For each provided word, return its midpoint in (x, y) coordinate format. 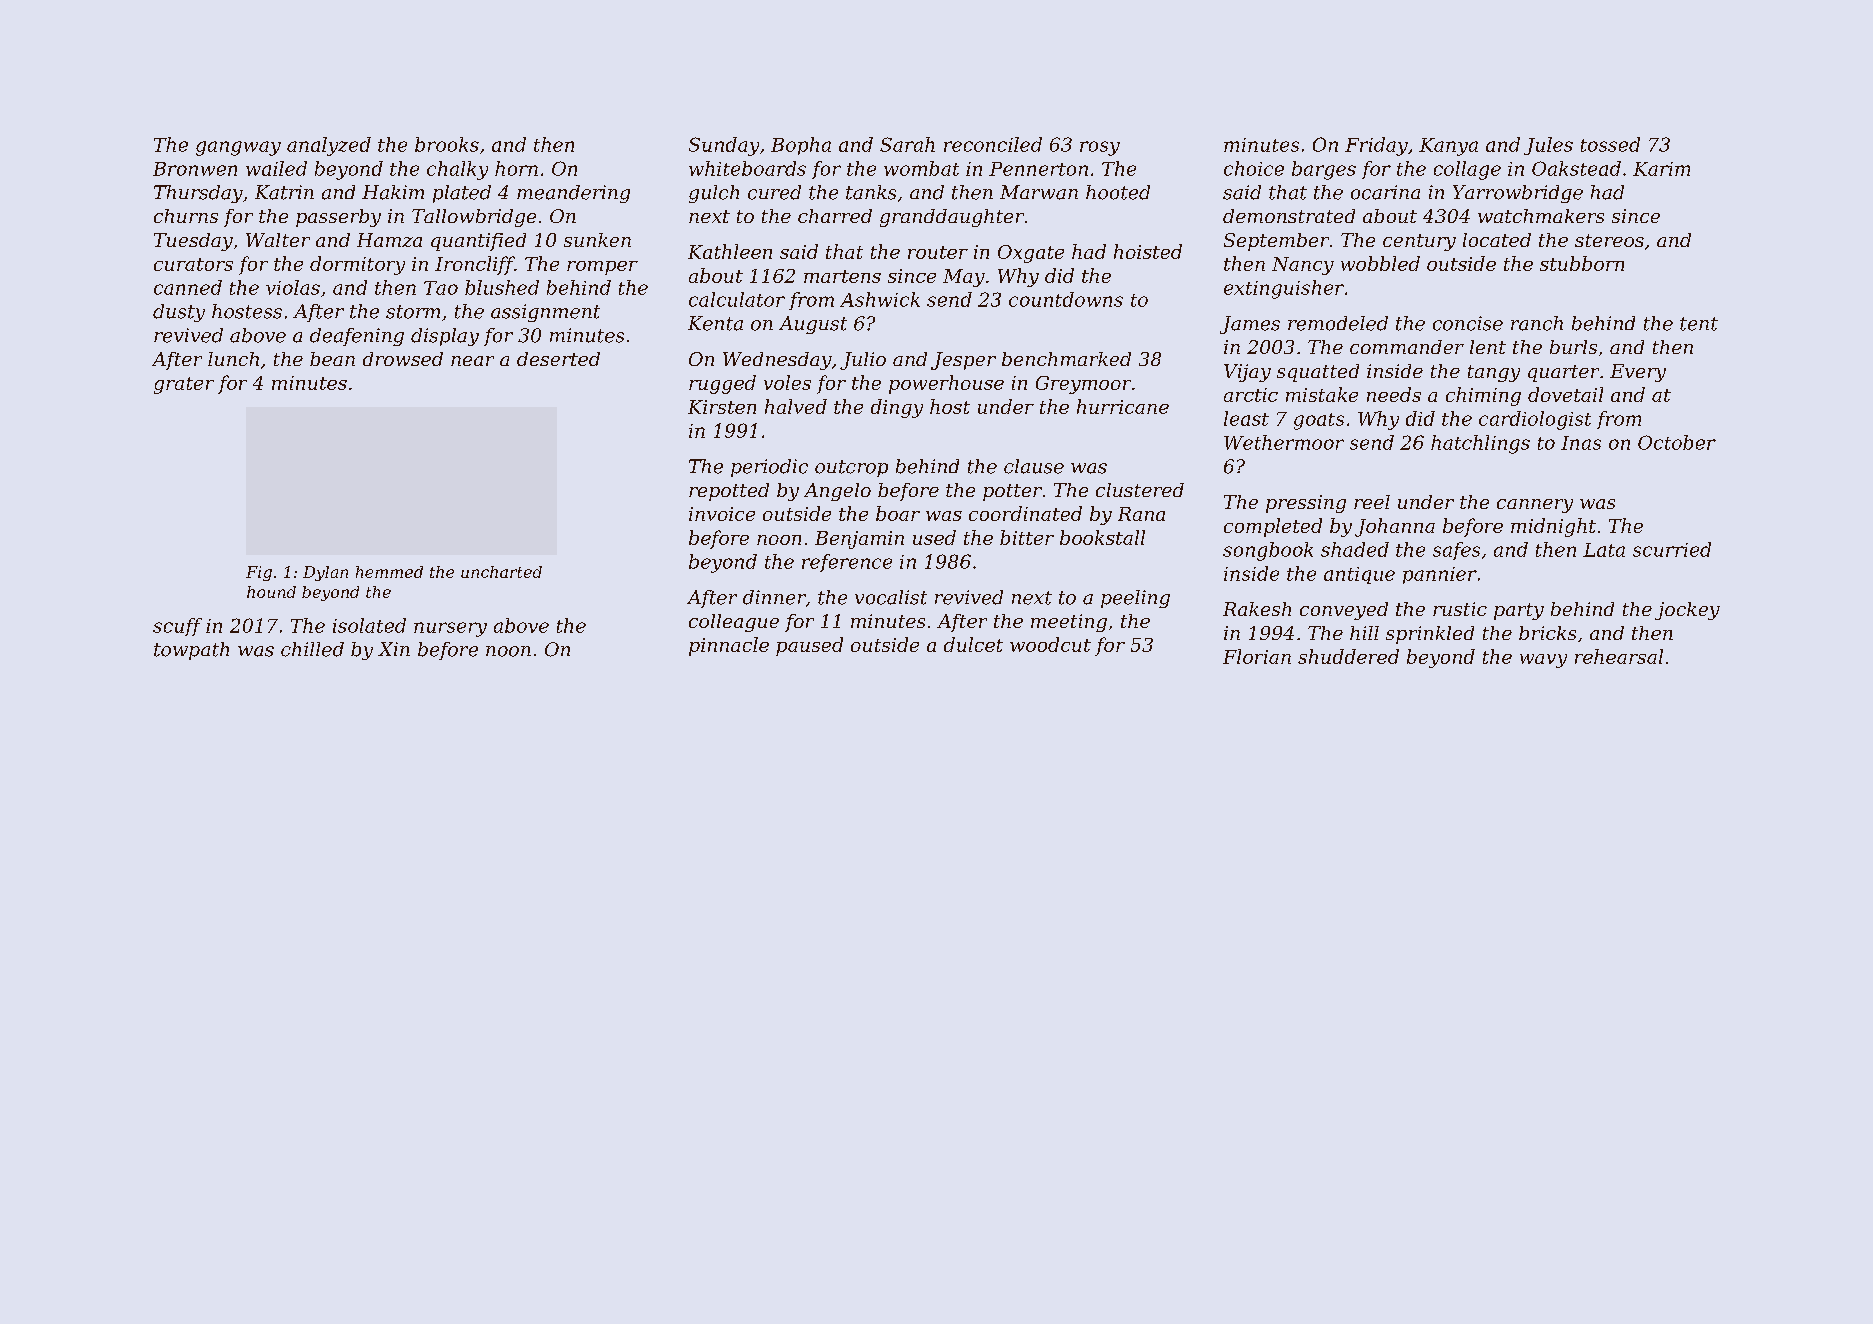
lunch (233, 359)
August (813, 325)
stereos (1609, 240)
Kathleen (730, 251)
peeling (1135, 599)
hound (271, 592)
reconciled (993, 144)
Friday (1376, 146)
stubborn (1582, 263)
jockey (1687, 611)
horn (516, 168)
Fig (259, 573)
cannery (1535, 506)
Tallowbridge (474, 218)
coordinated (1025, 513)
